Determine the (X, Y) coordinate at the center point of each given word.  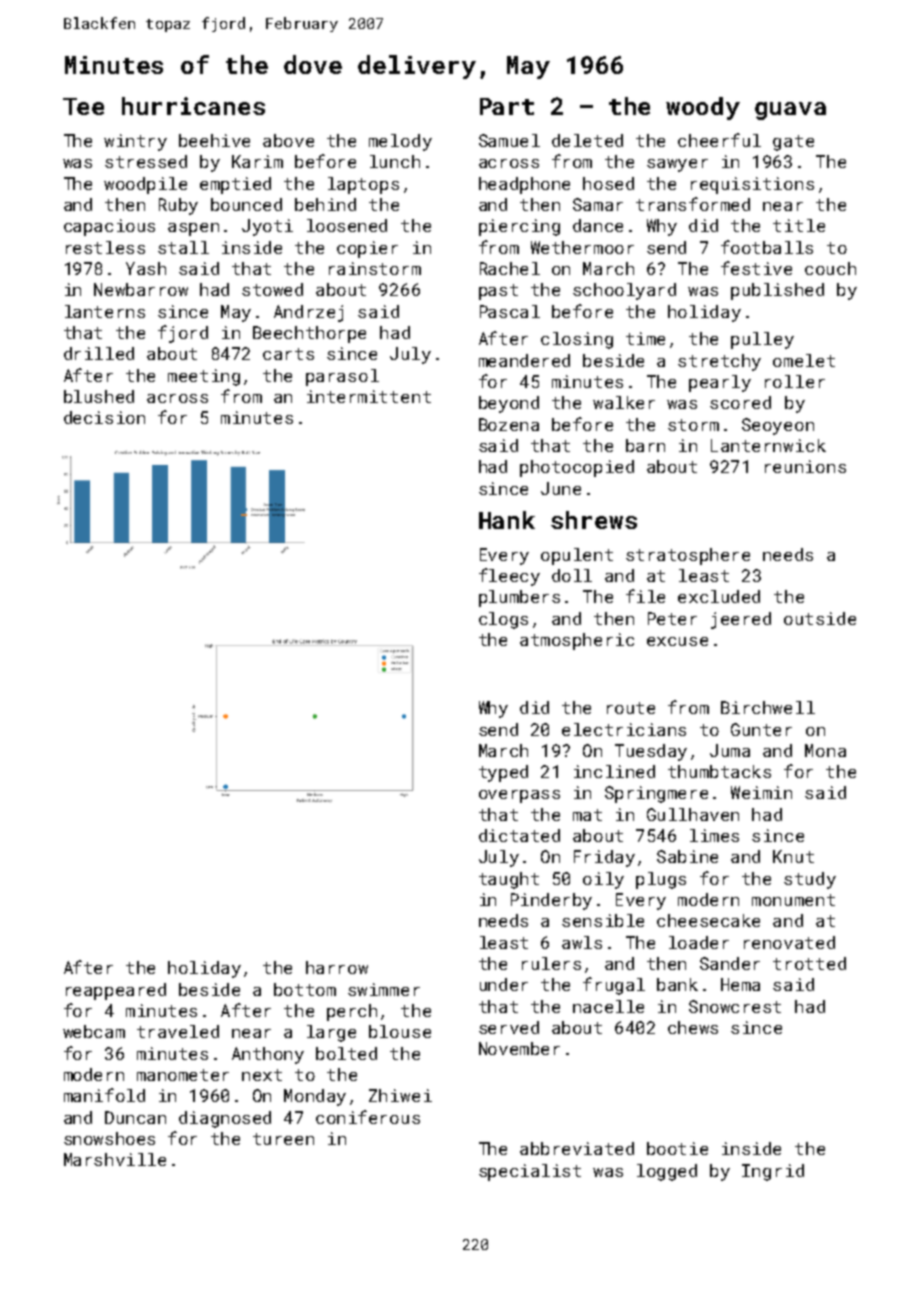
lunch (395, 161)
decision (104, 417)
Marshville (115, 1159)
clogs (503, 620)
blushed (99, 396)
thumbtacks (719, 771)
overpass (519, 796)
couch (830, 268)
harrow (337, 967)
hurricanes (193, 106)
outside (820, 618)
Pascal (510, 311)
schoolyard (624, 291)
